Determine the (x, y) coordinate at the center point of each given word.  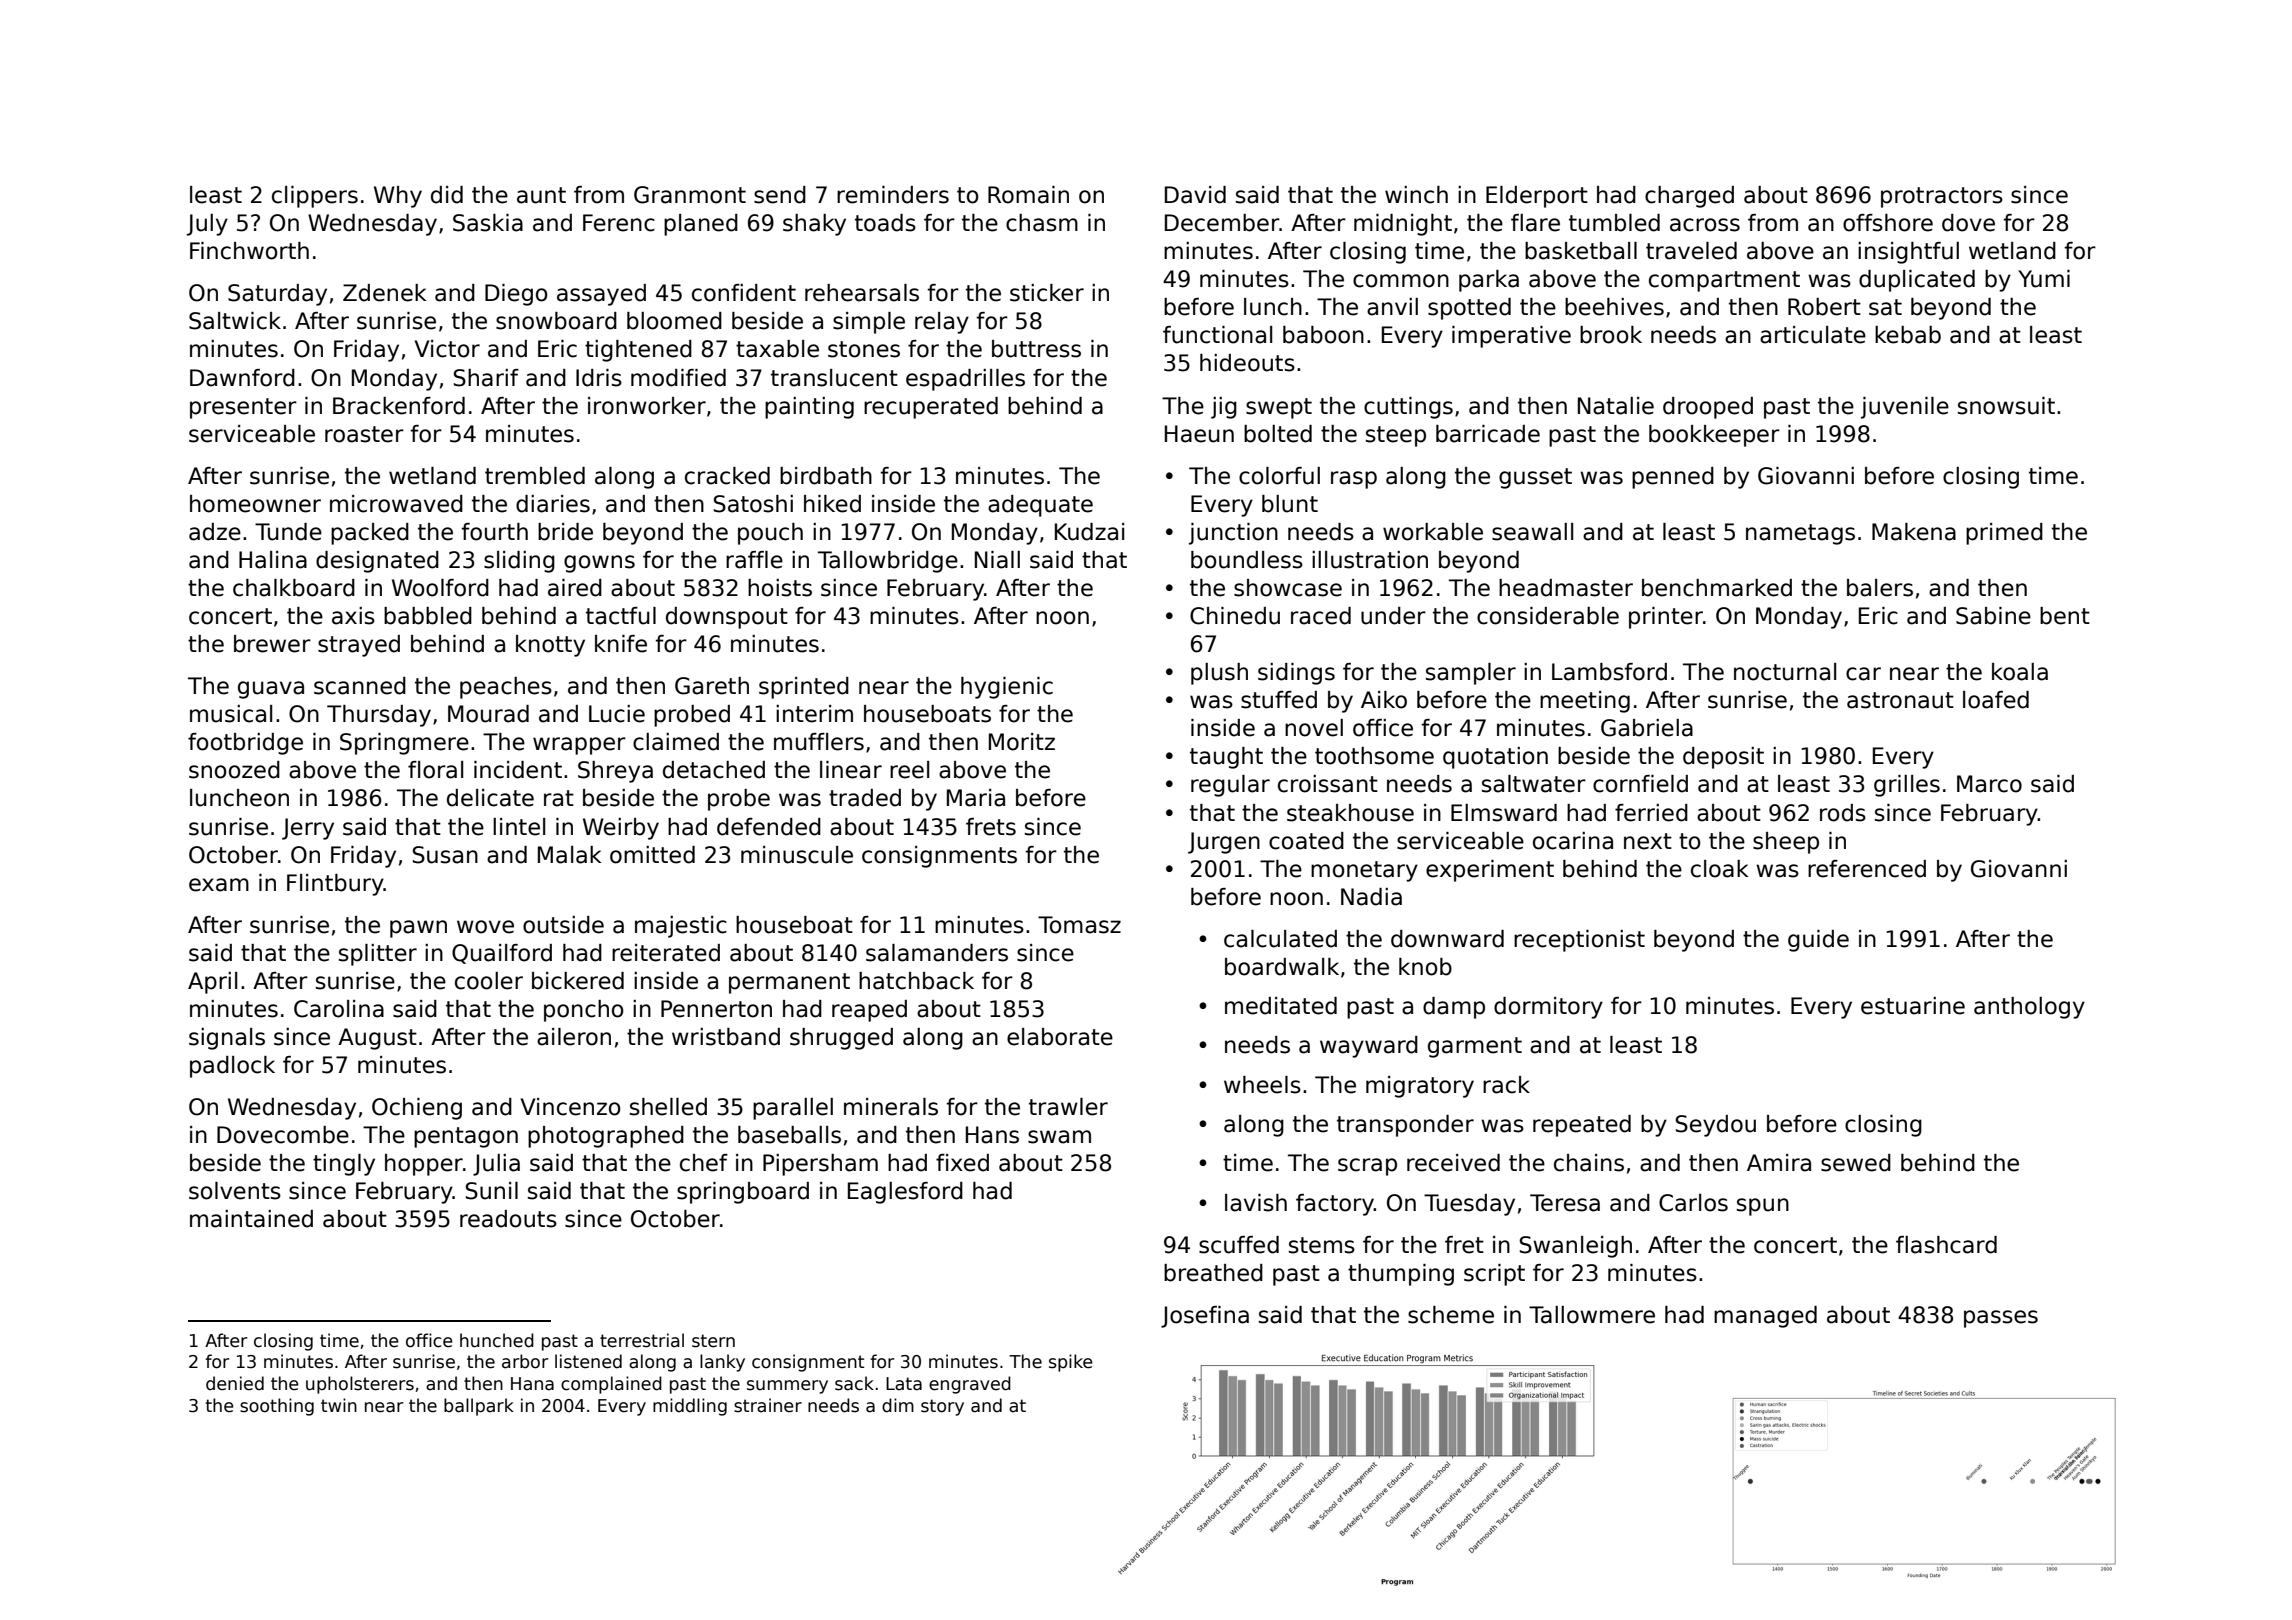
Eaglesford (905, 1193)
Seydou (1715, 1126)
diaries (553, 504)
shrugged (841, 1039)
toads (885, 223)
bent (2065, 616)
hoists (780, 588)
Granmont (690, 195)
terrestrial (642, 1340)
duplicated (1917, 281)
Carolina (339, 1009)
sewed (1856, 1163)
